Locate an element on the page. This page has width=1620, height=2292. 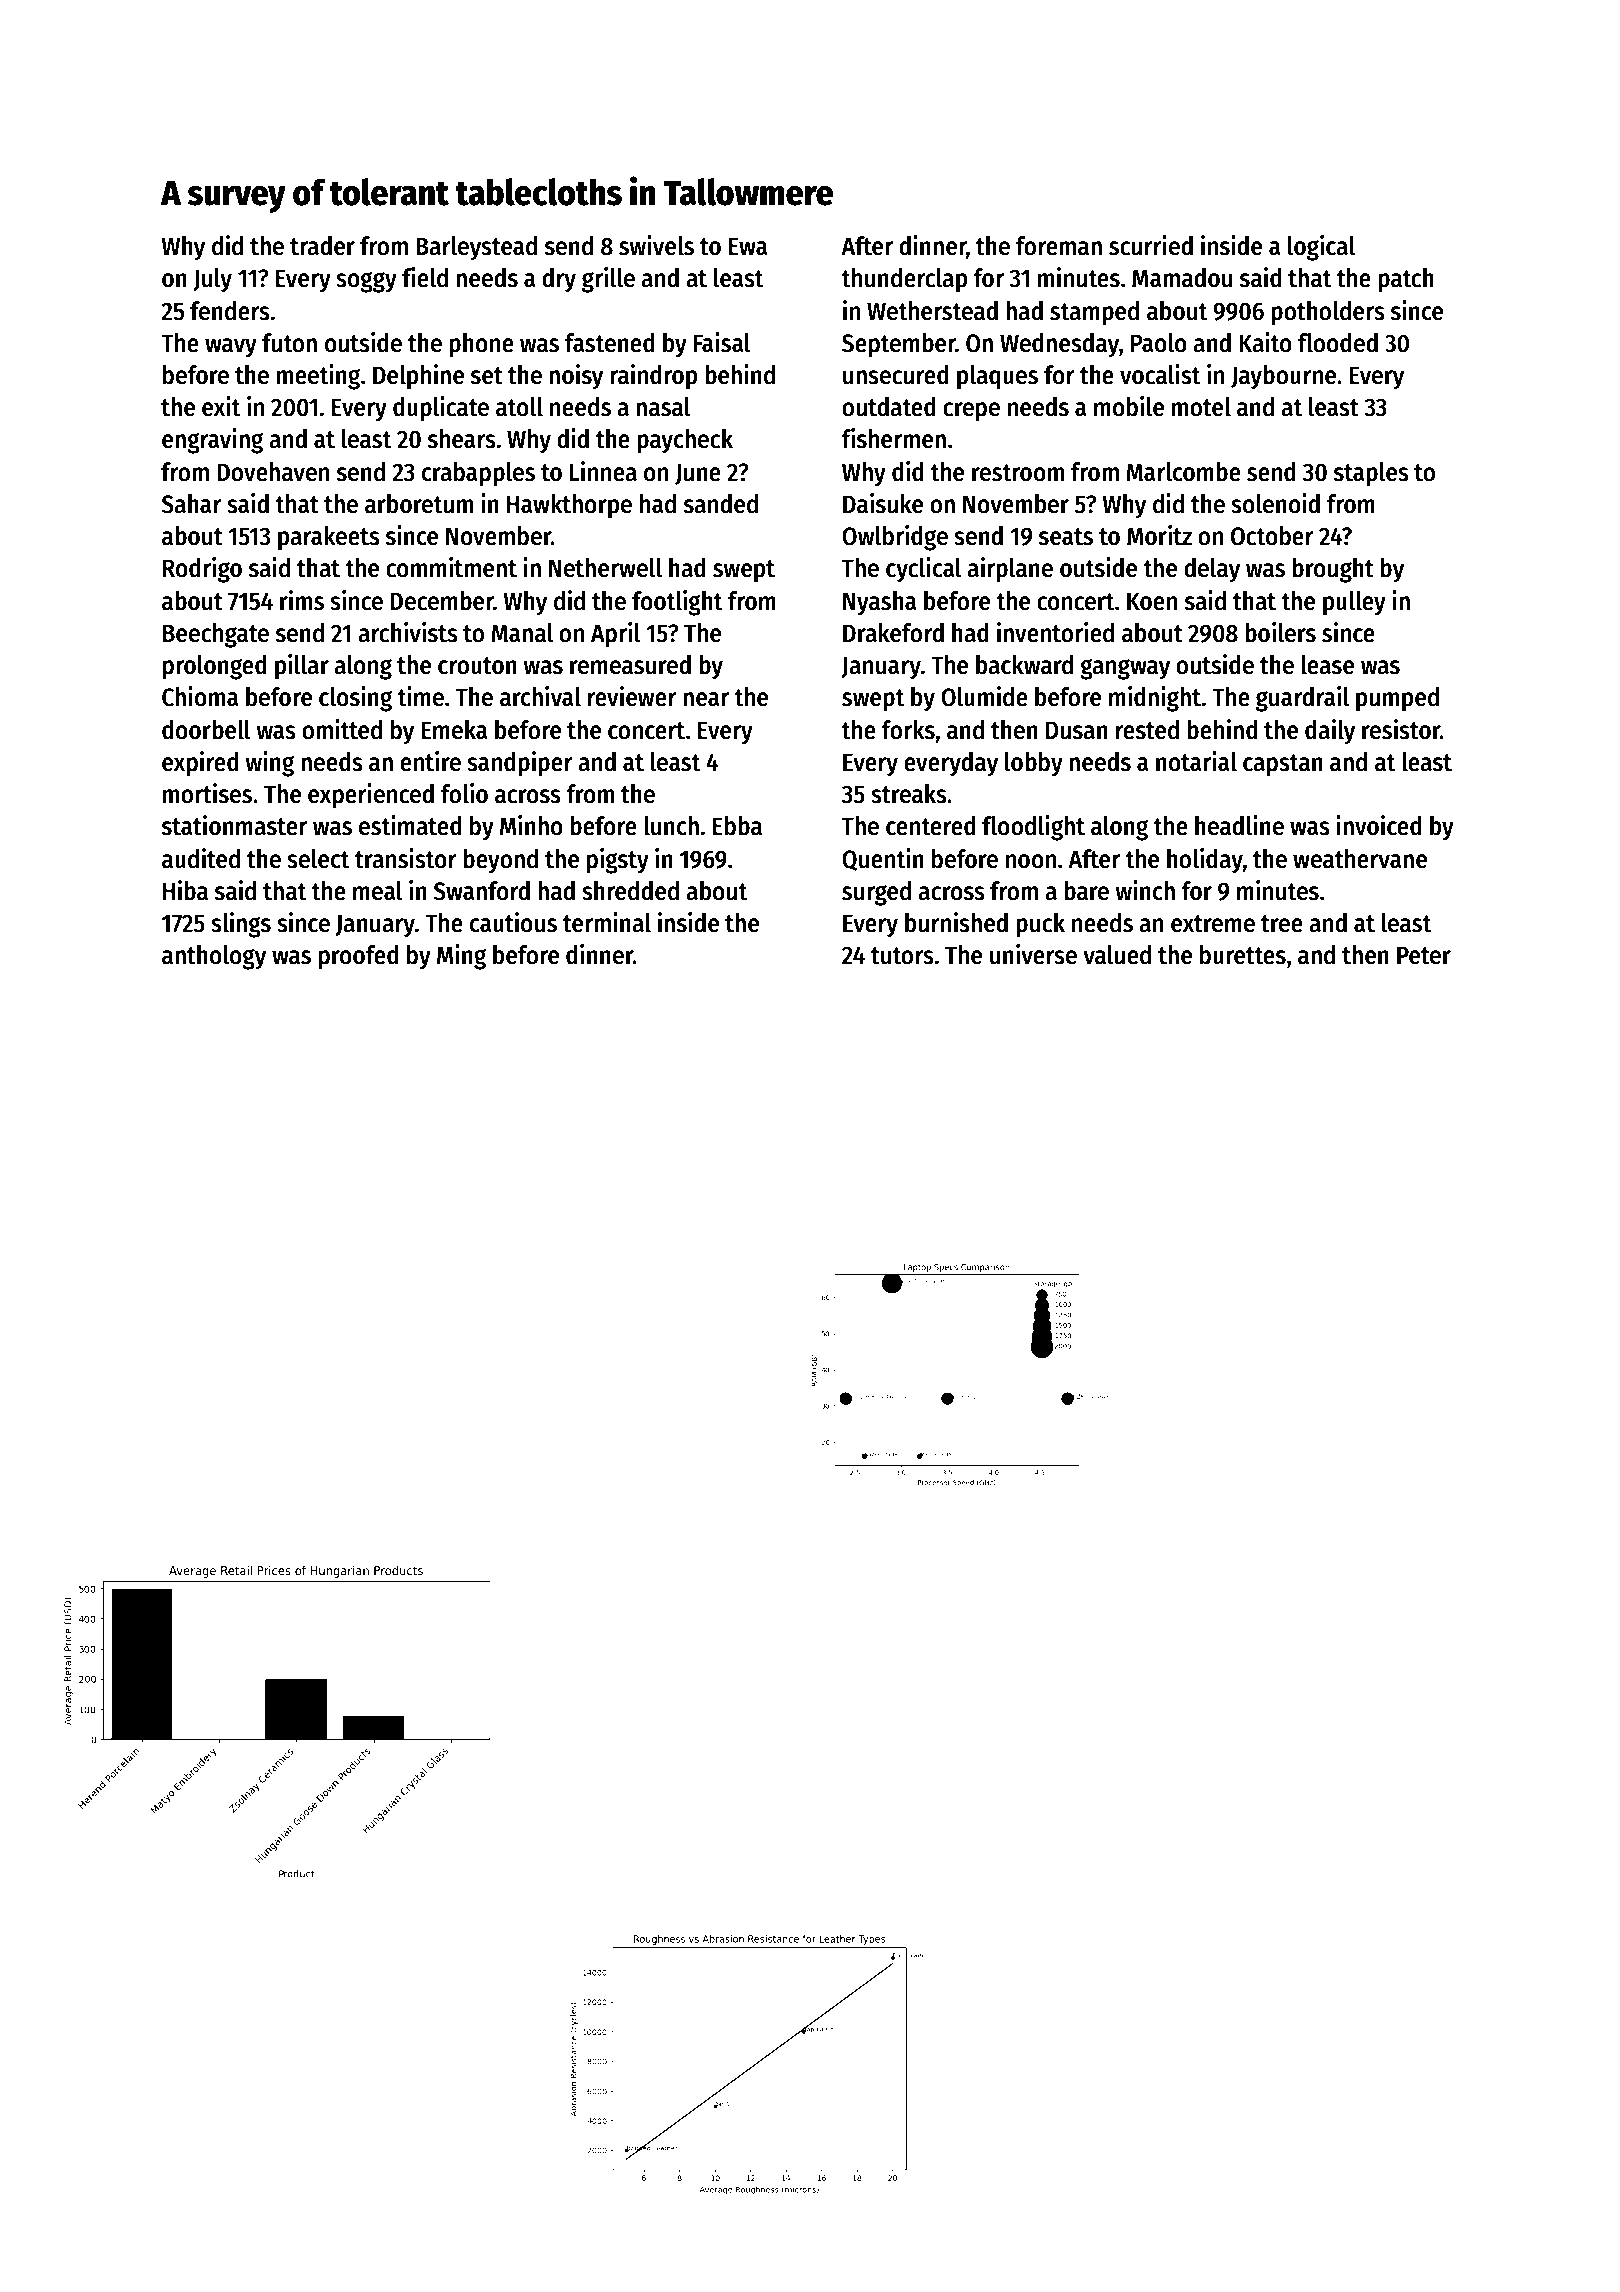
Marlcombe is located at coordinates (1183, 472).
